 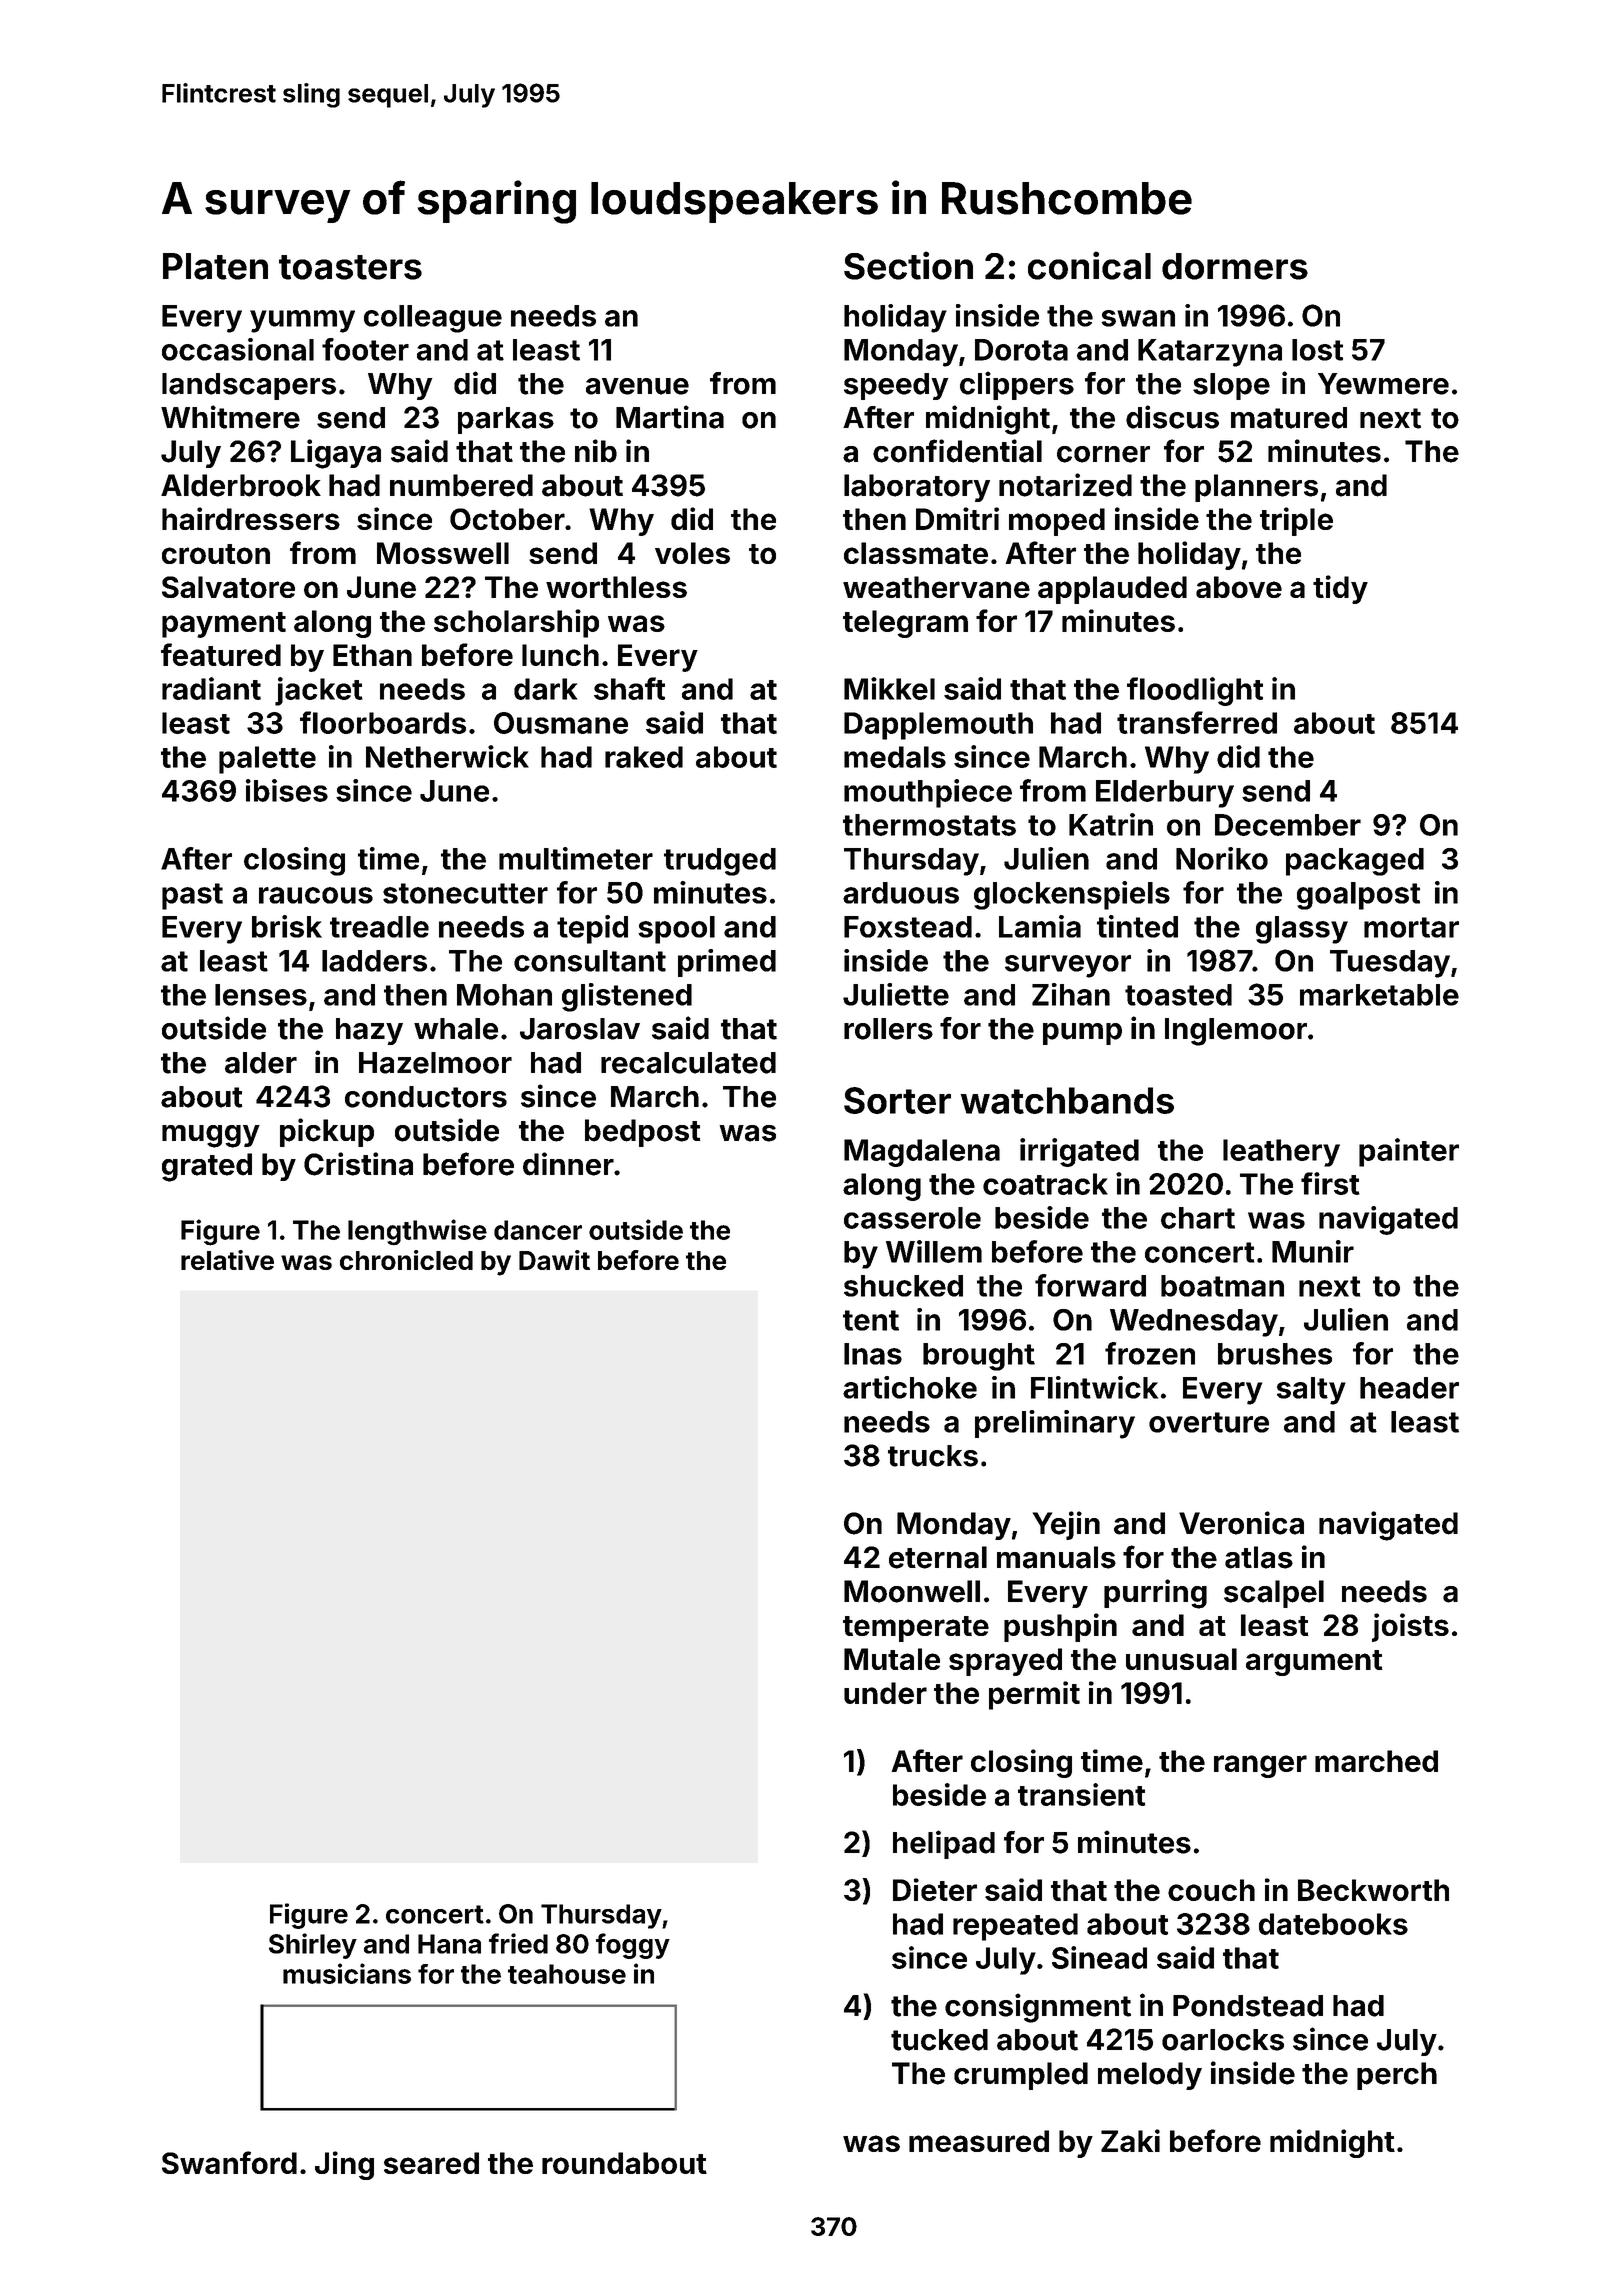 I want to click on mortar, so click(x=1411, y=927).
